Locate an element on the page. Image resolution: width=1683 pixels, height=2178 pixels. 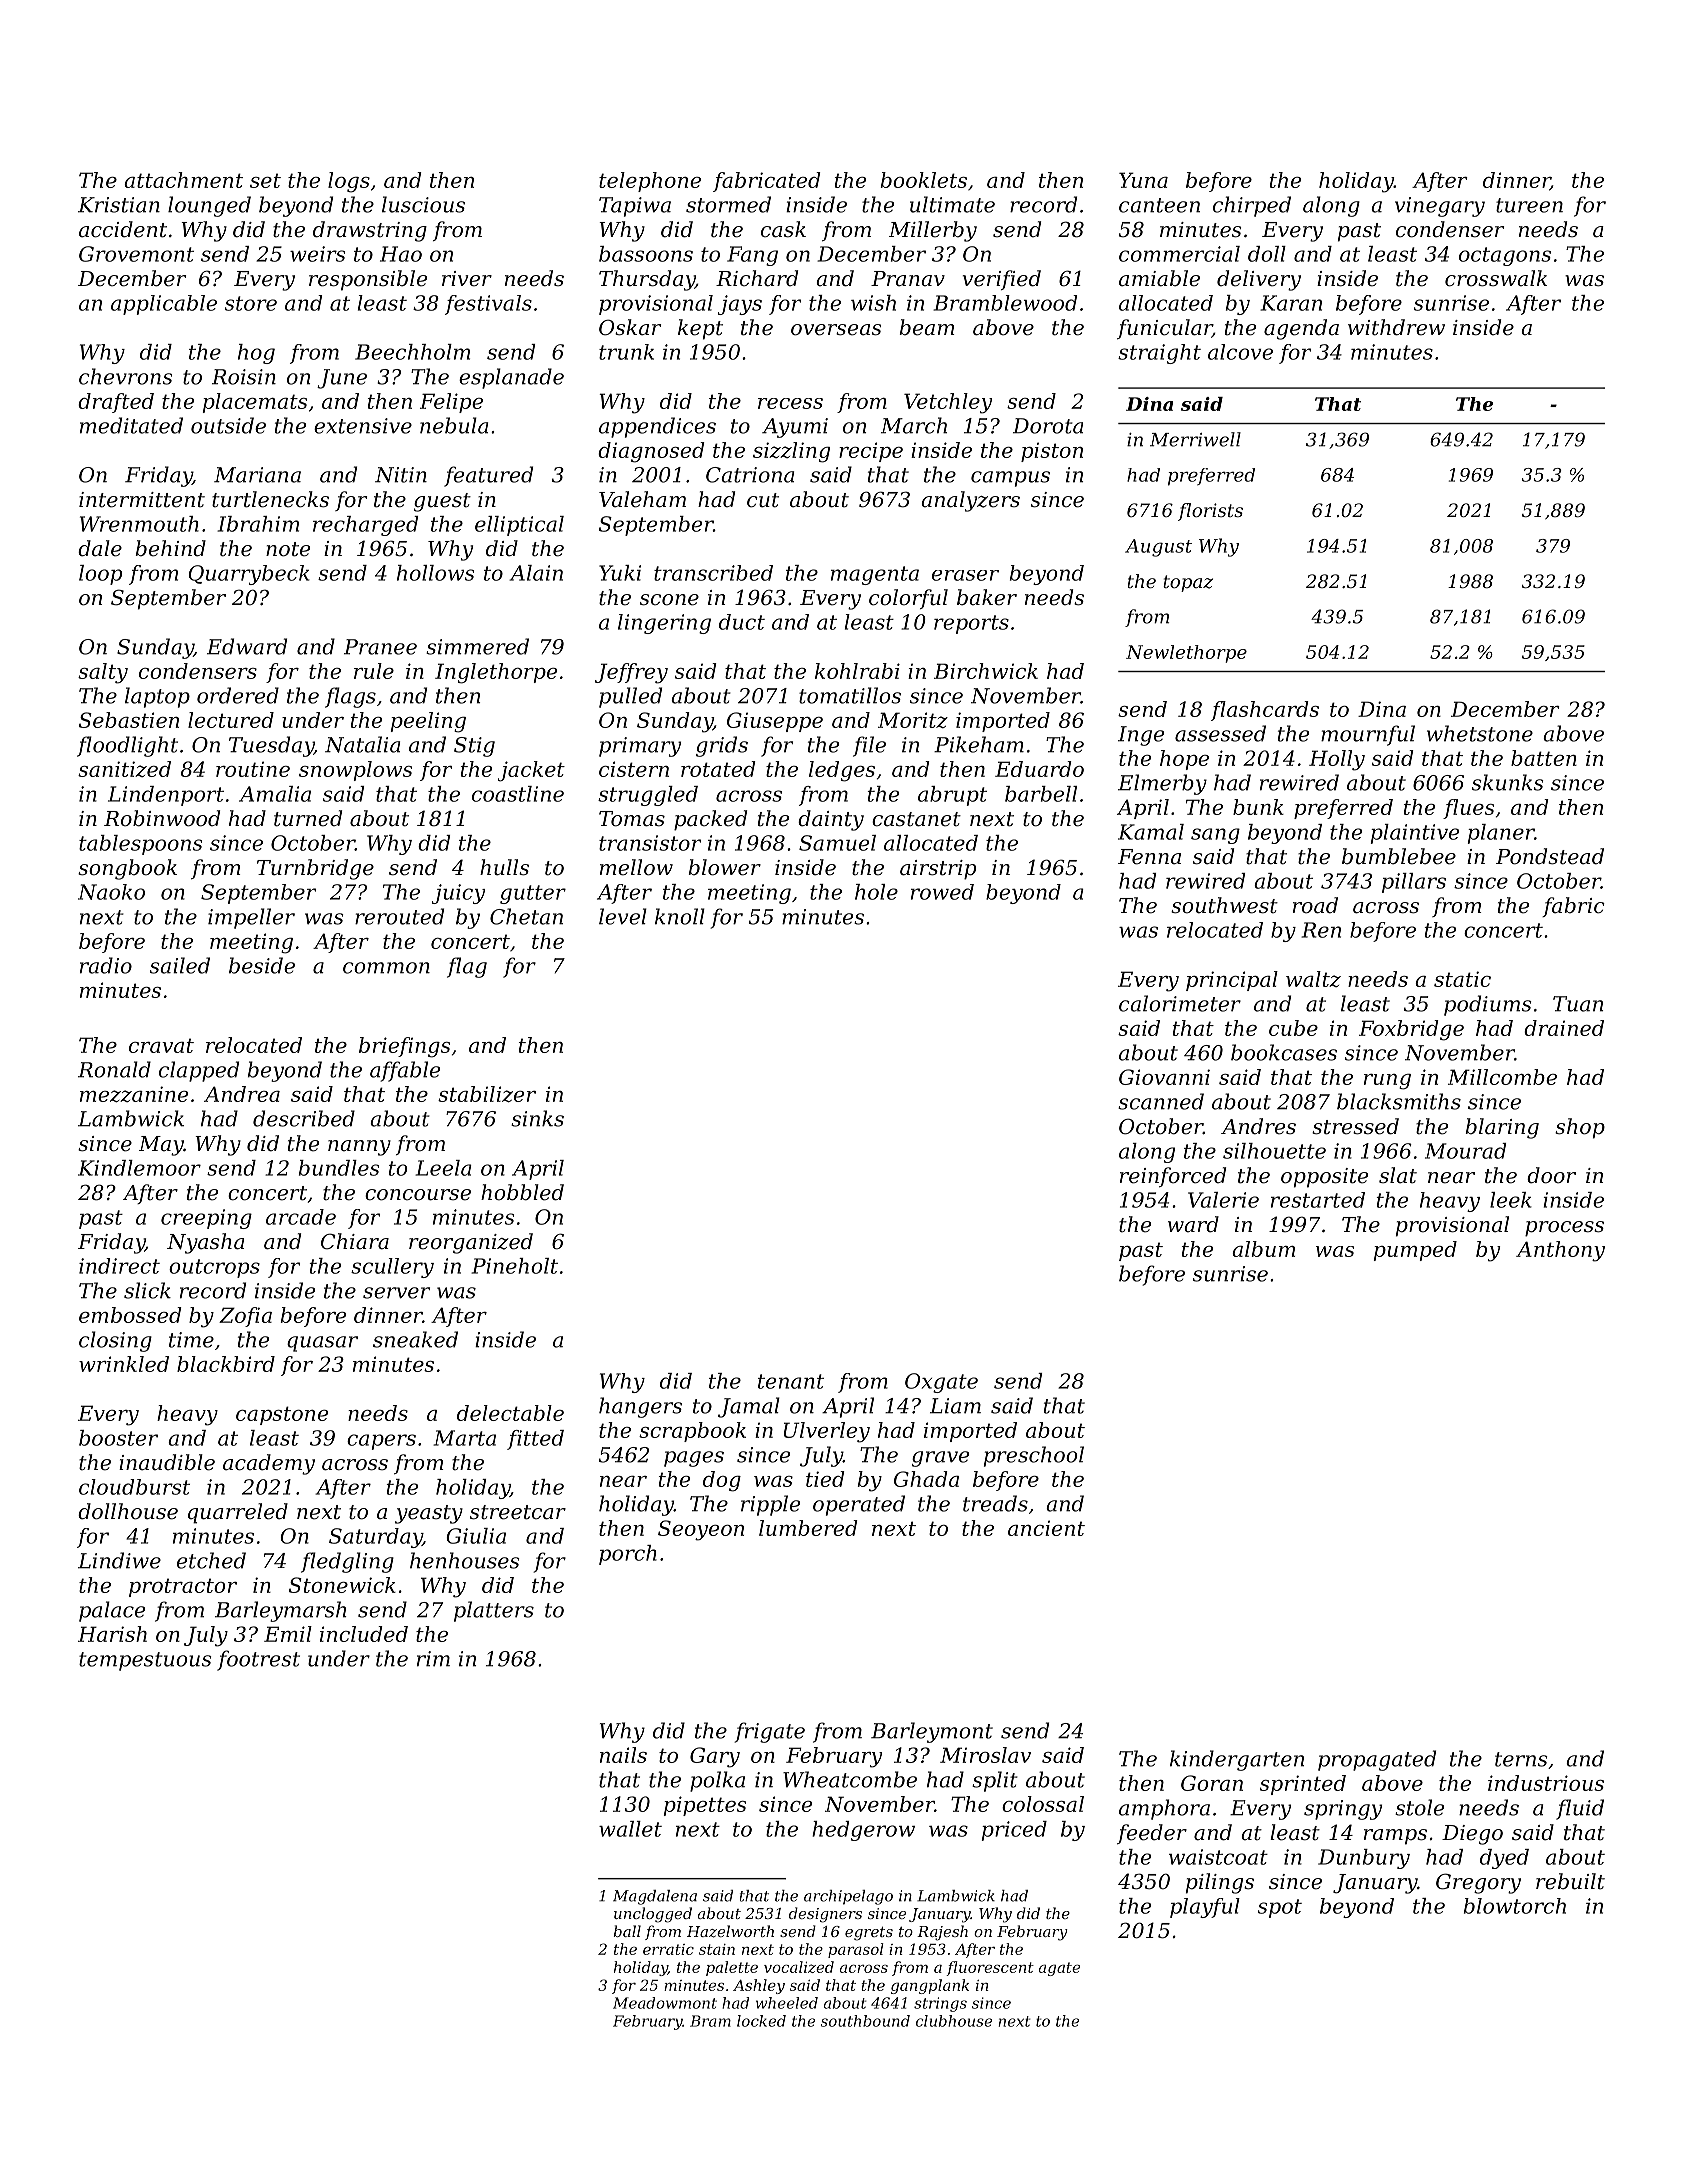
pumped is located at coordinates (1415, 1251).
